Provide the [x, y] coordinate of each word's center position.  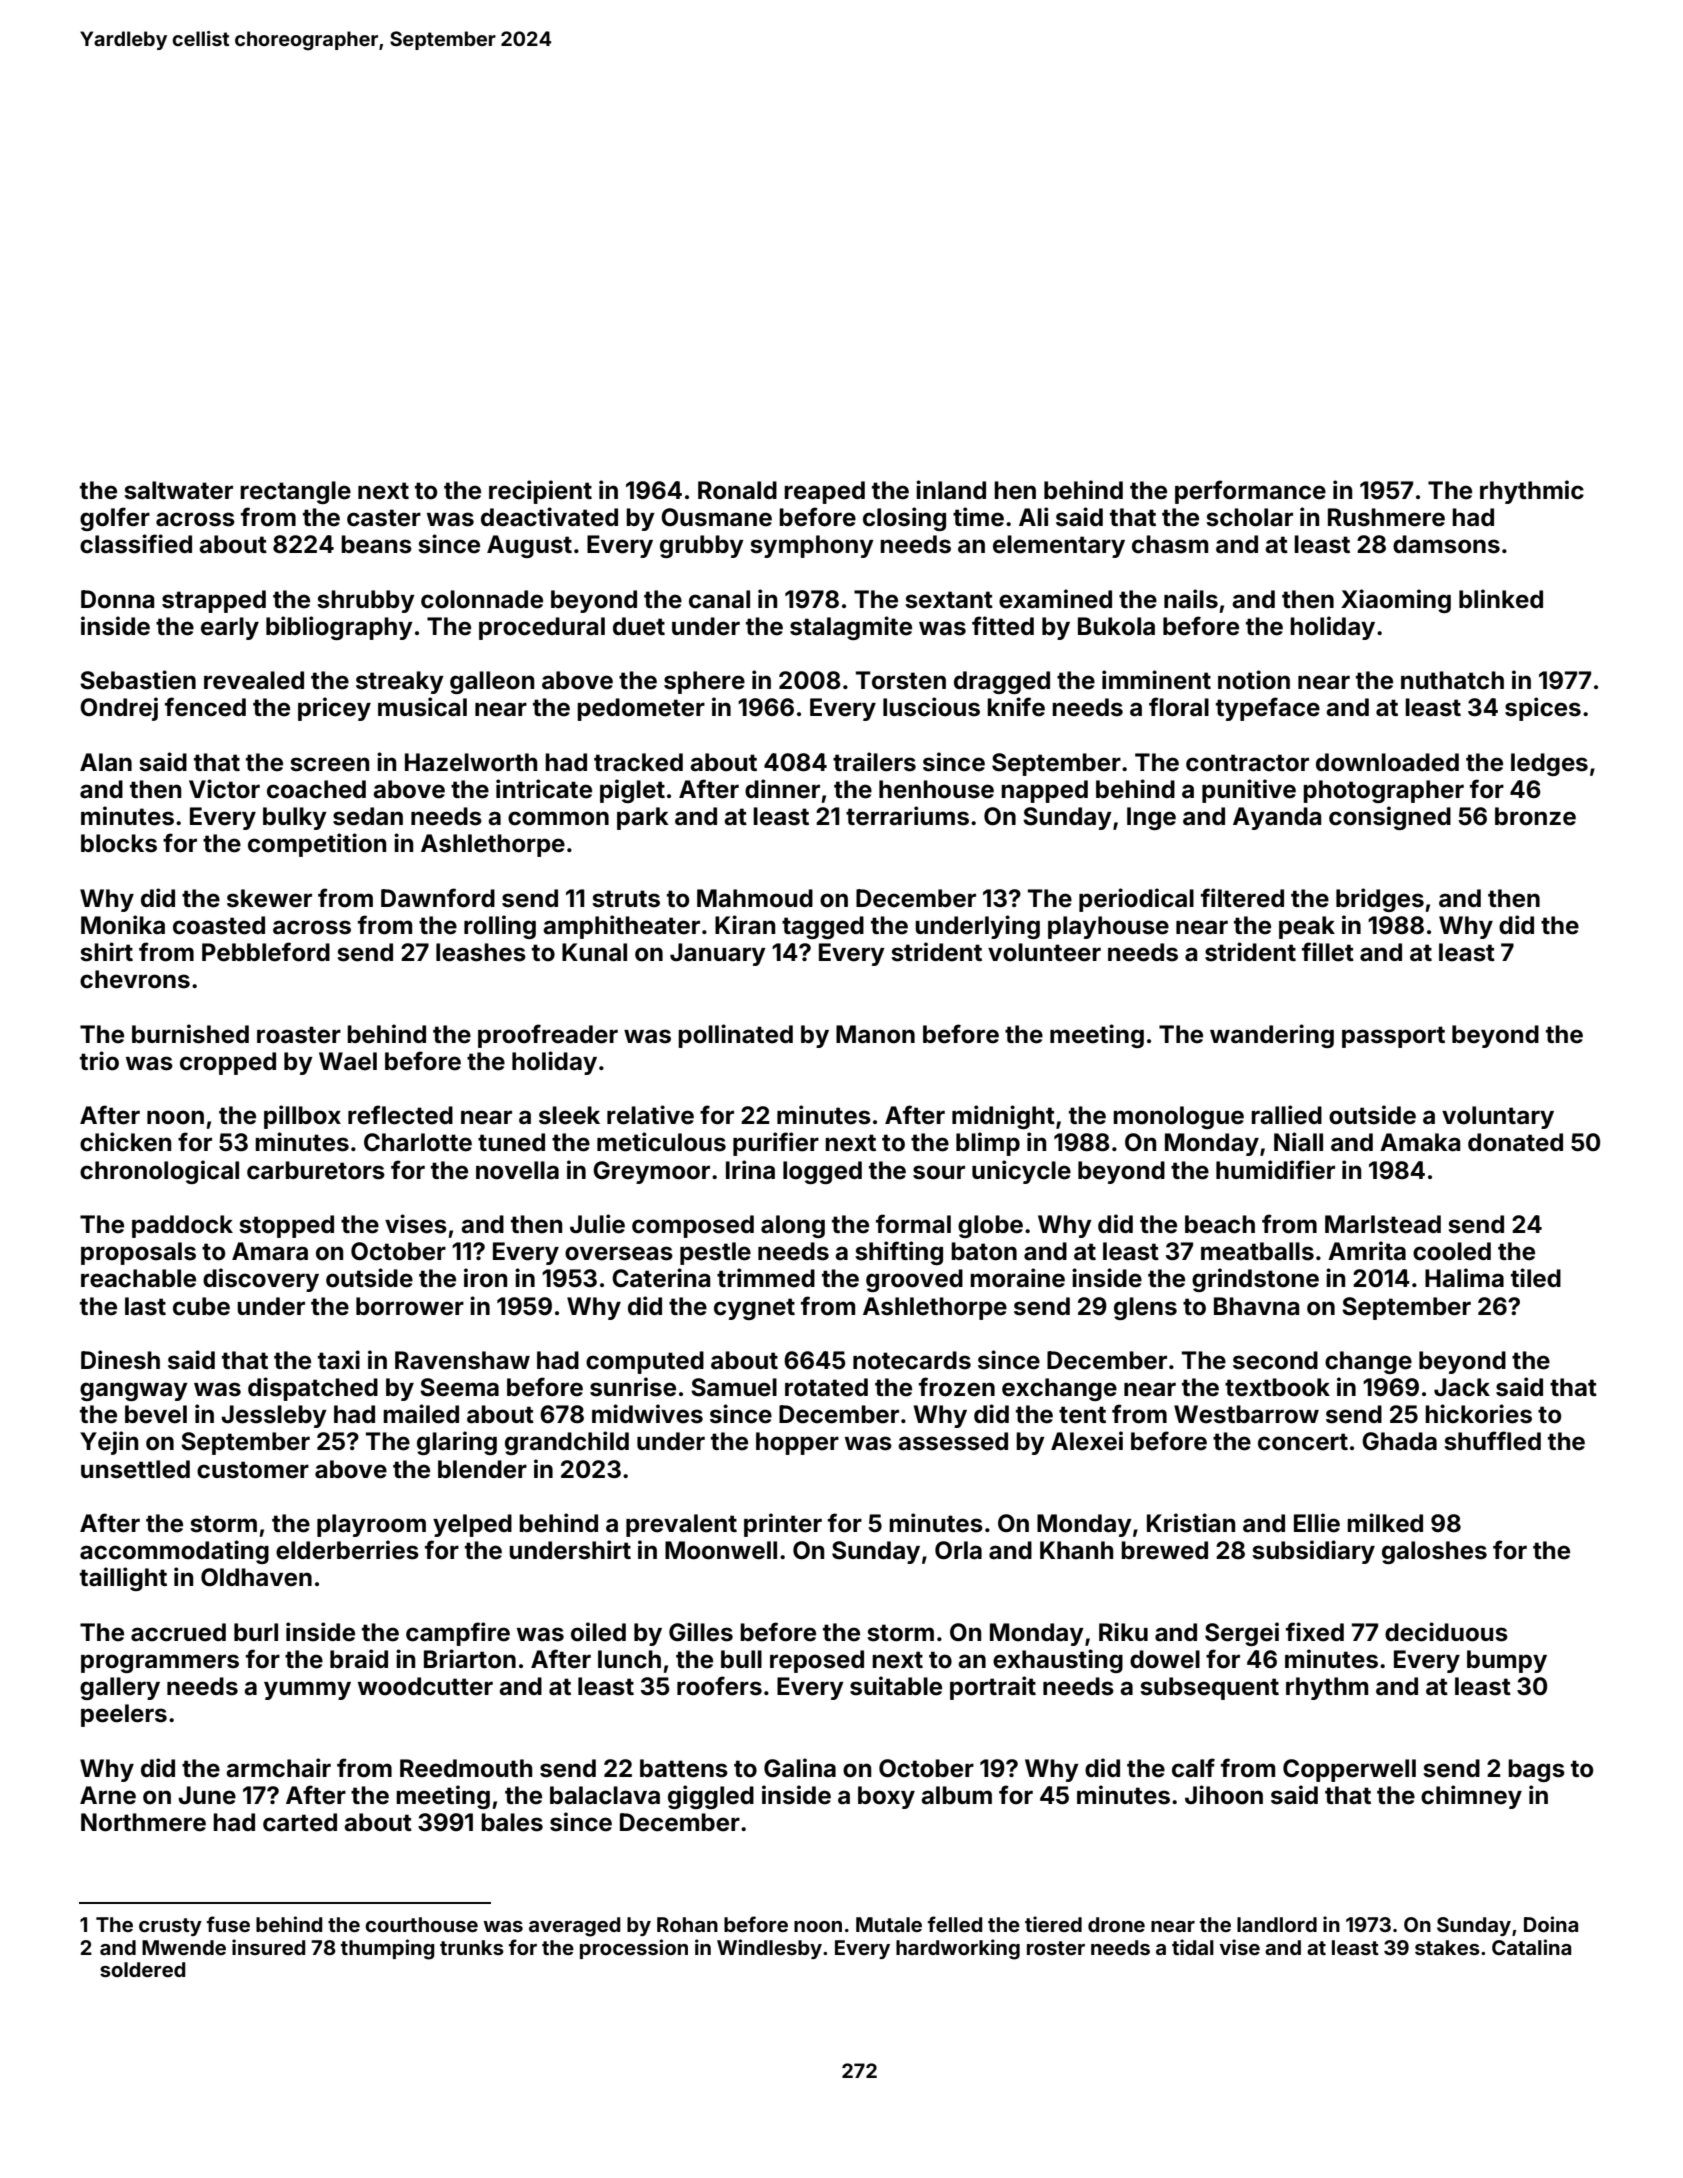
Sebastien [138, 680]
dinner [782, 789]
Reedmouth [466, 1768]
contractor [1247, 763]
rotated [826, 1387]
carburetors [316, 1170]
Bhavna [1256, 1306]
